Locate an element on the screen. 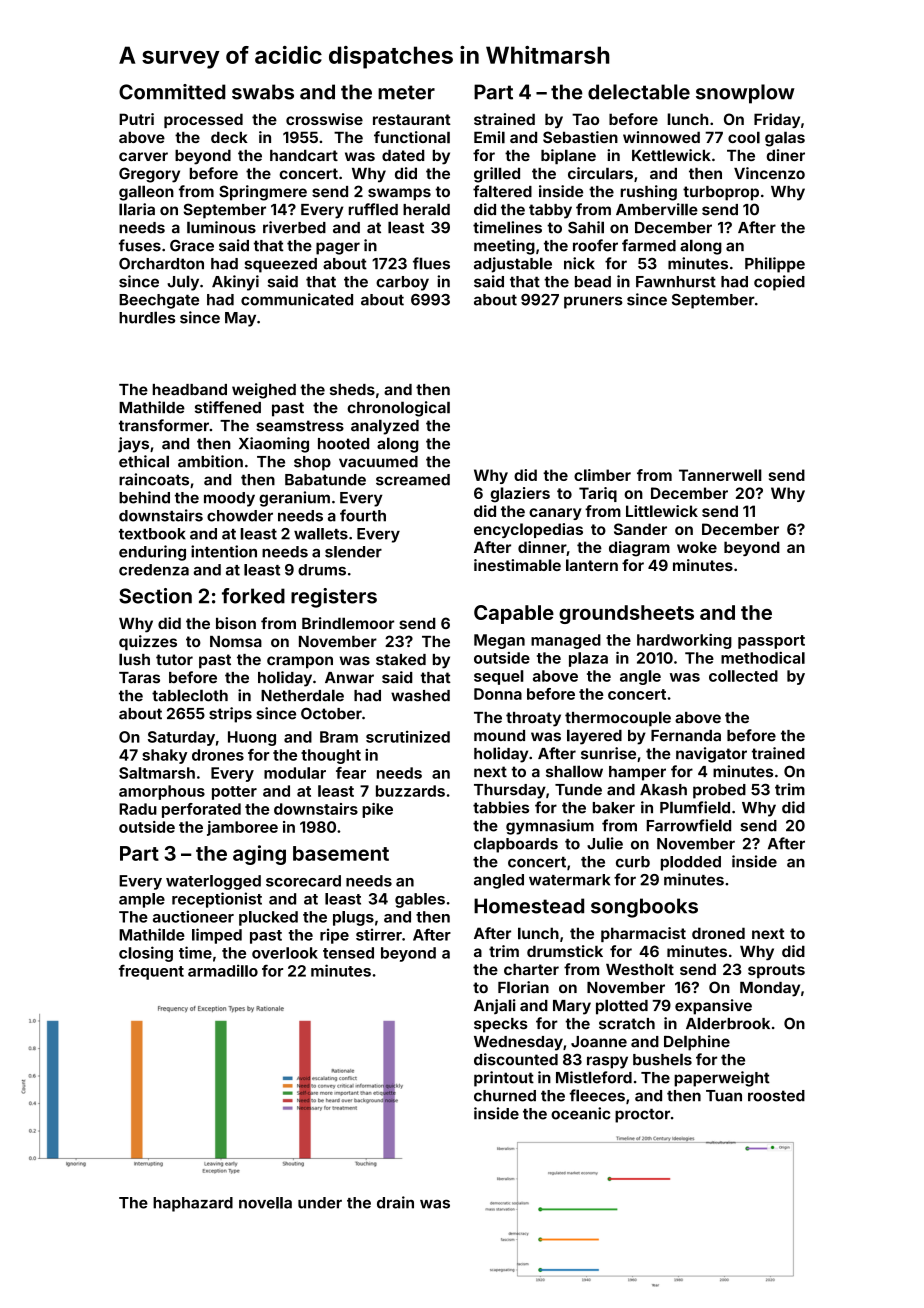 The width and height of the screenshot is (924, 1308). swabs is located at coordinates (263, 92).
